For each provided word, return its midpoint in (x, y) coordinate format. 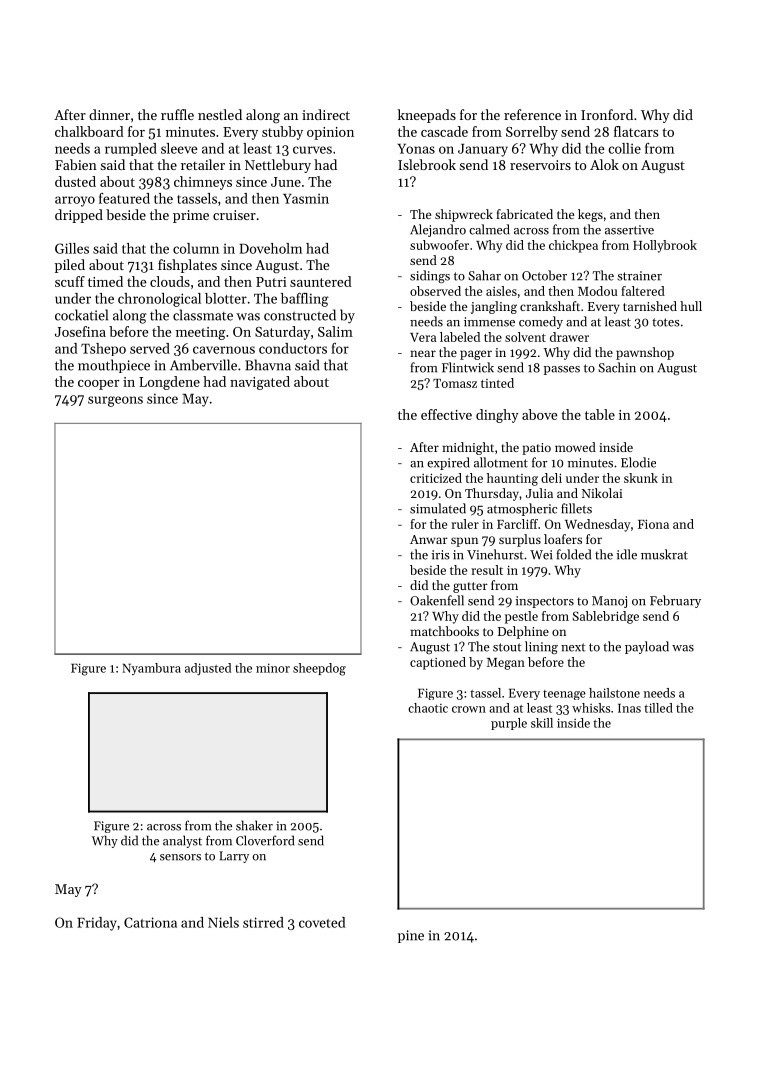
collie (625, 148)
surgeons (115, 401)
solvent (525, 337)
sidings (430, 276)
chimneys (203, 183)
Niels (223, 922)
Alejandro (438, 230)
